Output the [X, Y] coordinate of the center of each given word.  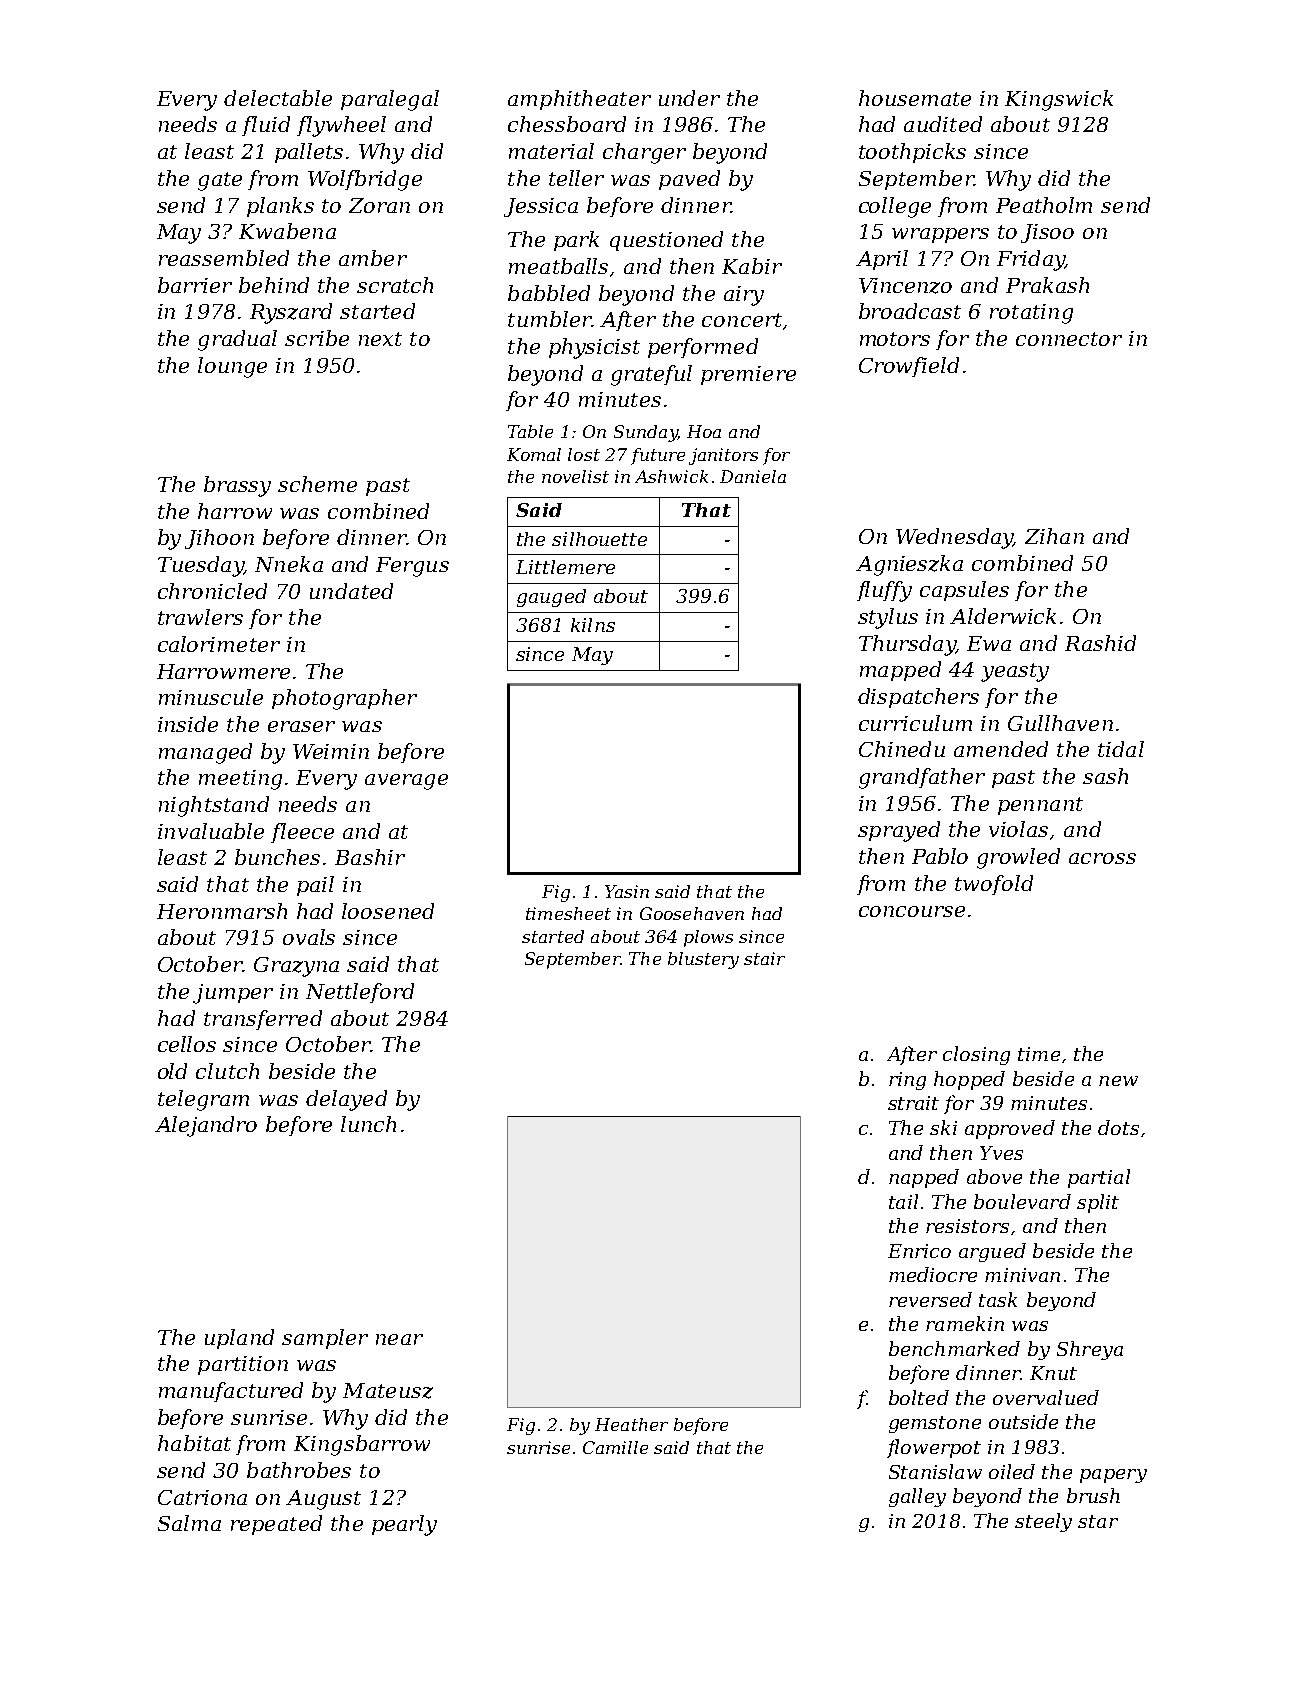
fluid [266, 126]
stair [764, 958]
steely [1043, 1522]
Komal [534, 454]
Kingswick [1059, 100]
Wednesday [954, 538]
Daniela [753, 476]
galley [917, 1497]
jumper [233, 994]
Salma [189, 1523]
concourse [912, 911]
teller [576, 178]
